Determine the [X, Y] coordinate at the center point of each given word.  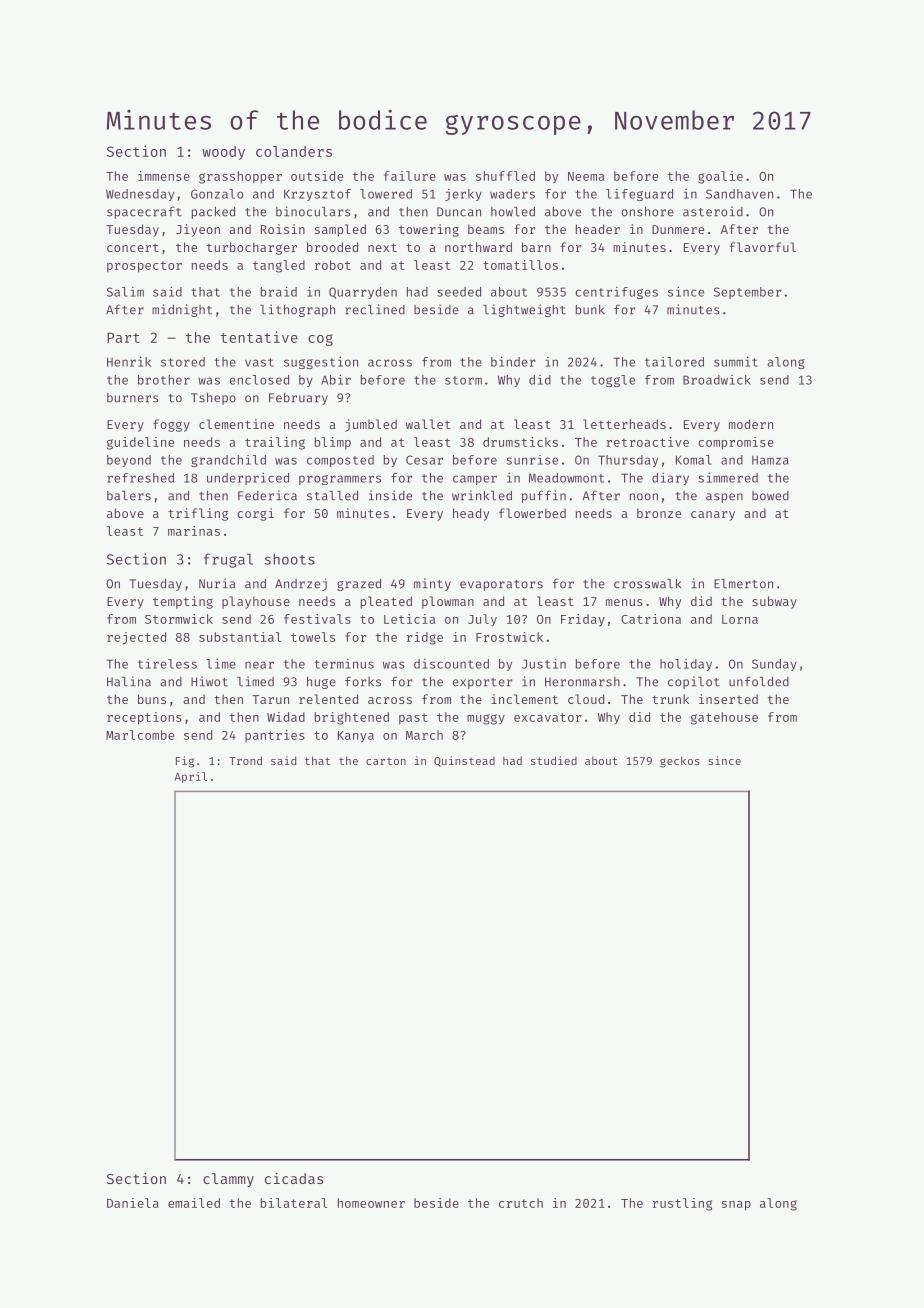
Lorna [740, 619]
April [190, 777]
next [382, 247]
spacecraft [144, 212]
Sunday [774, 665]
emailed [194, 1203]
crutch [521, 1203]
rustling [682, 1204]
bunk [590, 310]
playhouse [256, 602]
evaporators [501, 585]
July [482, 620]
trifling [198, 514]
